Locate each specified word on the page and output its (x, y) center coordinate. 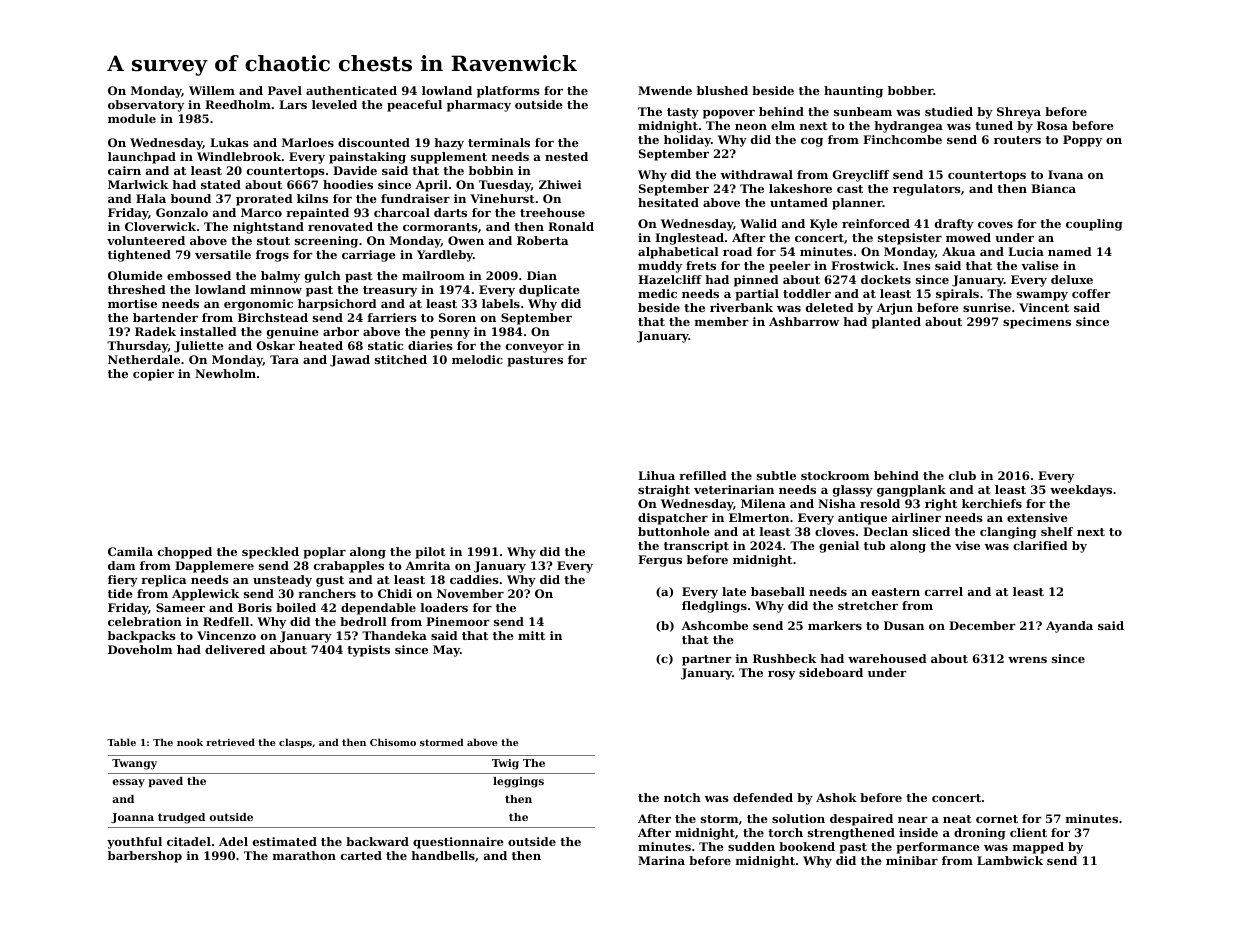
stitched (401, 359)
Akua (958, 251)
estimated (285, 841)
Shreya (1019, 113)
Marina (661, 860)
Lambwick (1010, 860)
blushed (722, 90)
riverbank (741, 307)
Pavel (285, 90)
